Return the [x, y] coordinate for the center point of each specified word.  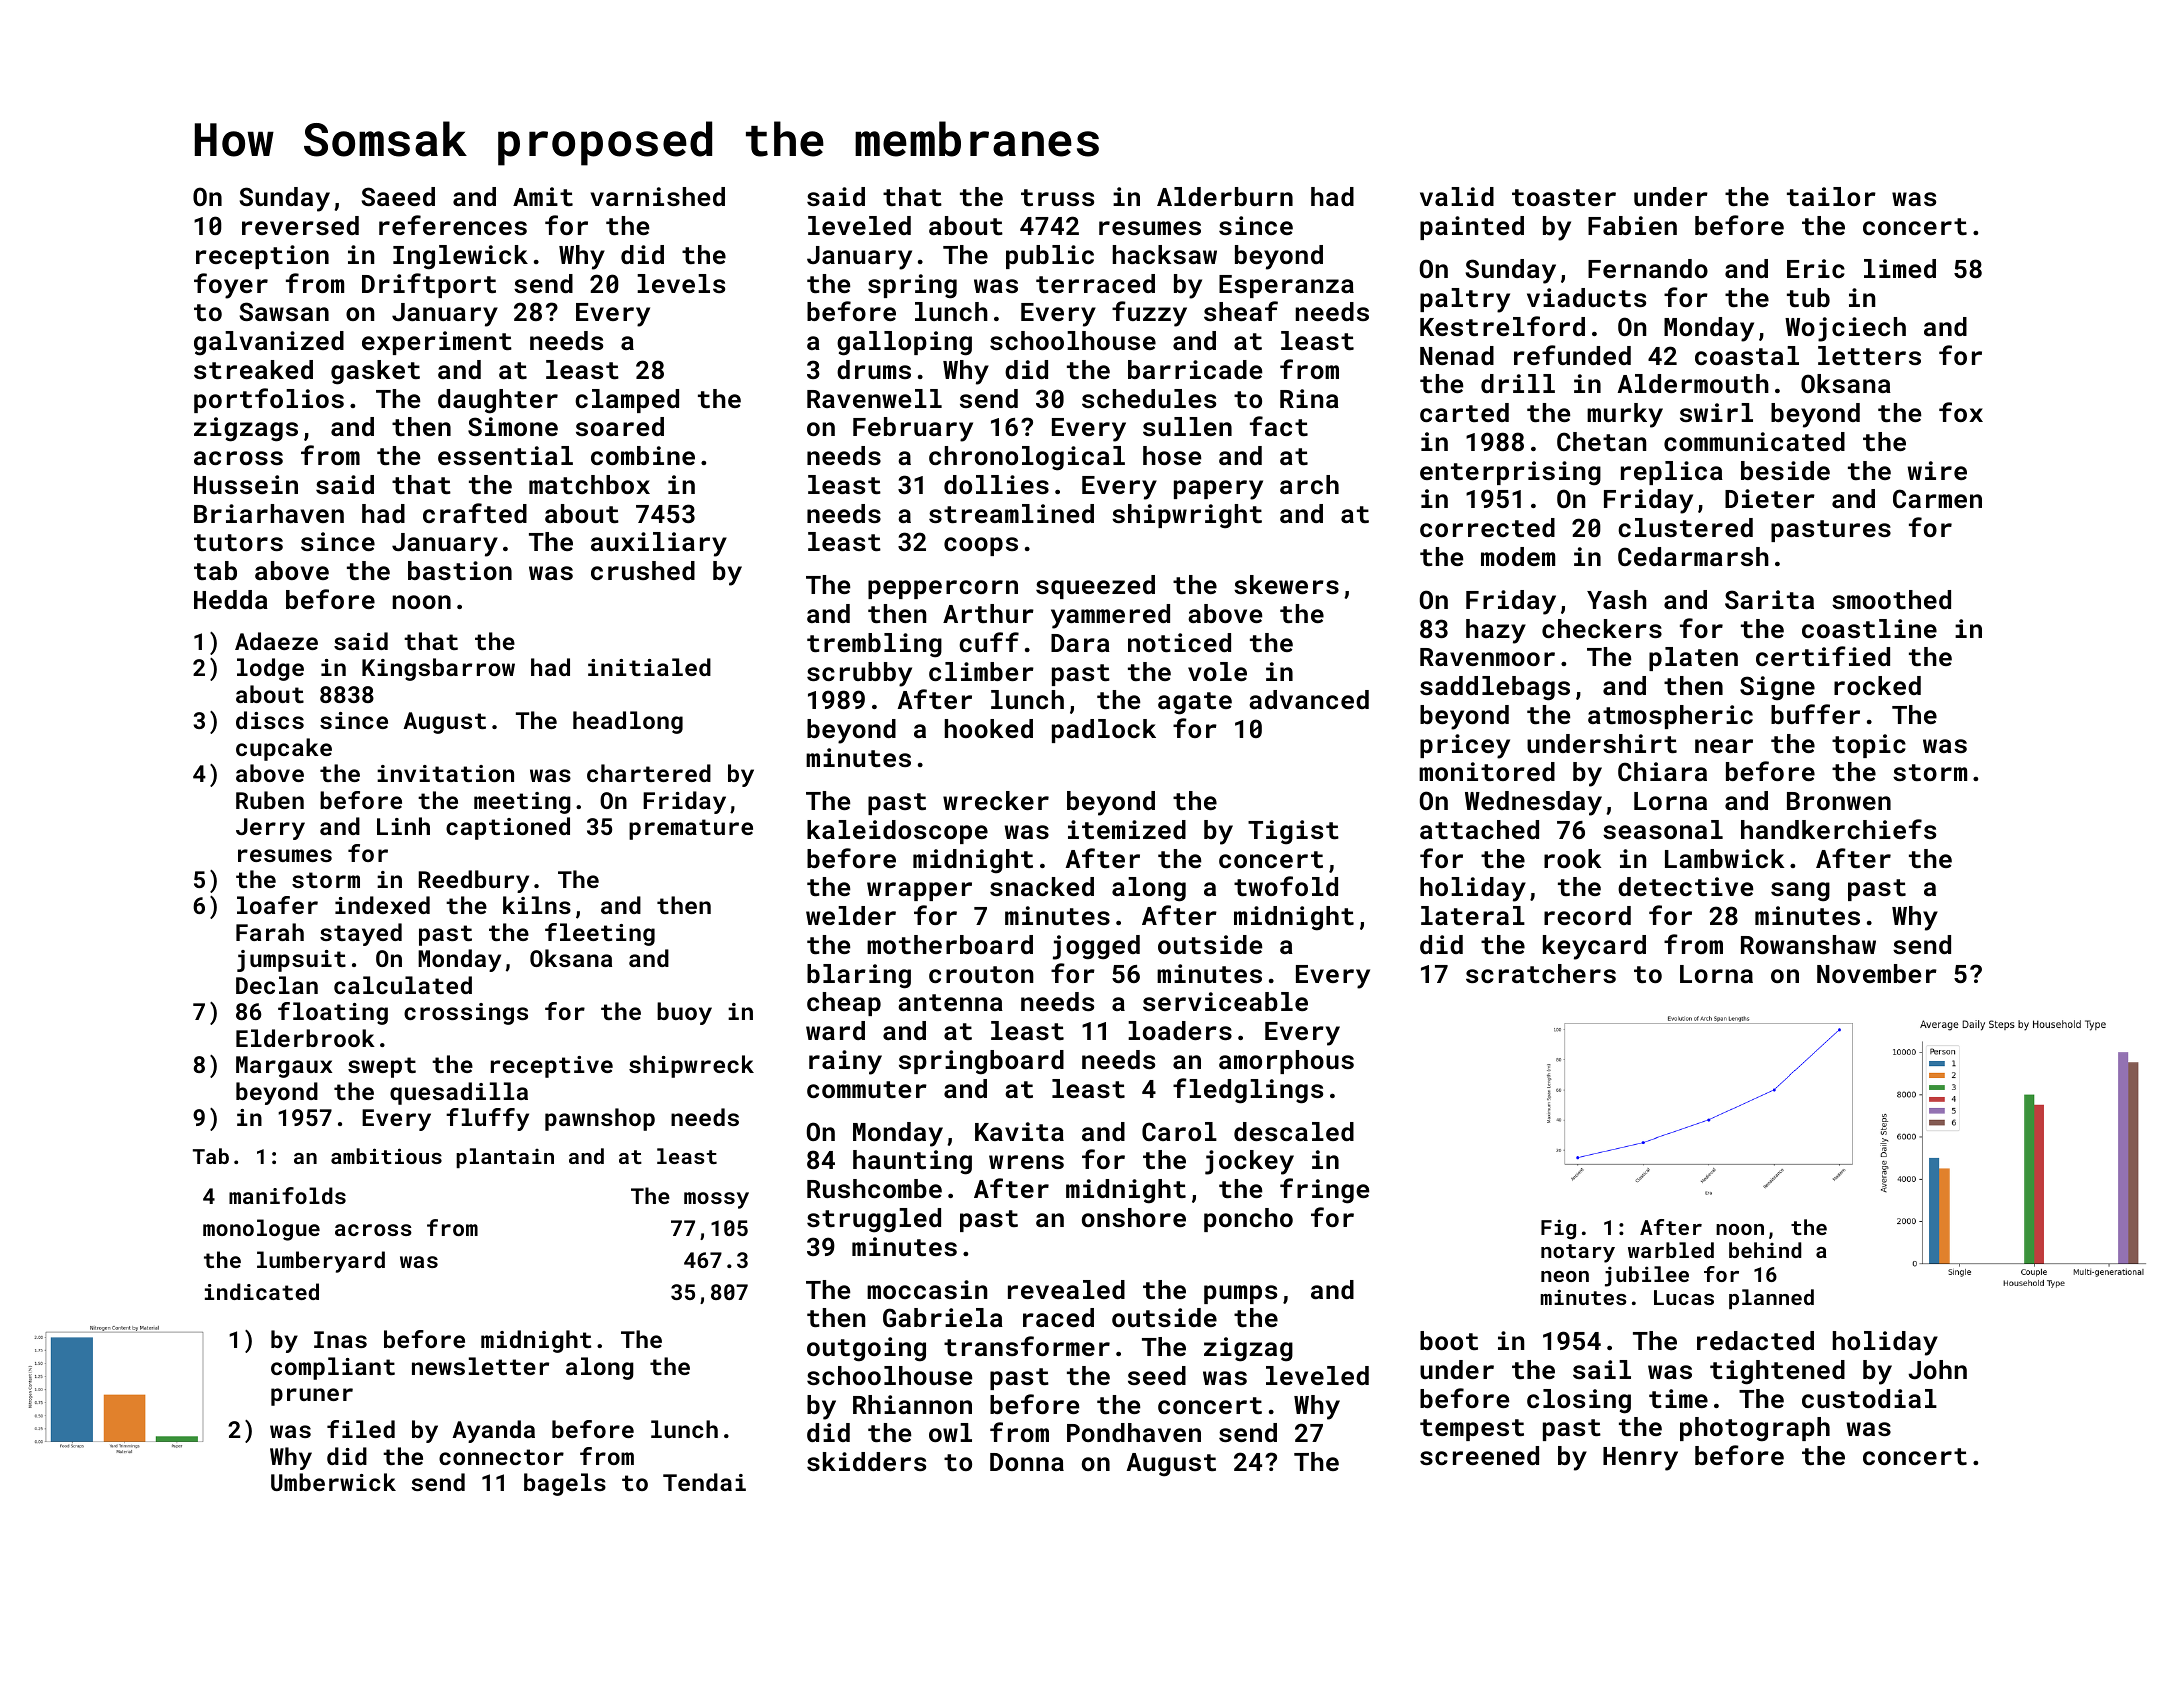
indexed [382, 905]
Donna [1027, 1462]
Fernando [1648, 268]
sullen [1187, 426]
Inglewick [460, 257]
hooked [989, 728]
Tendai [704, 1482]
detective [1685, 886]
